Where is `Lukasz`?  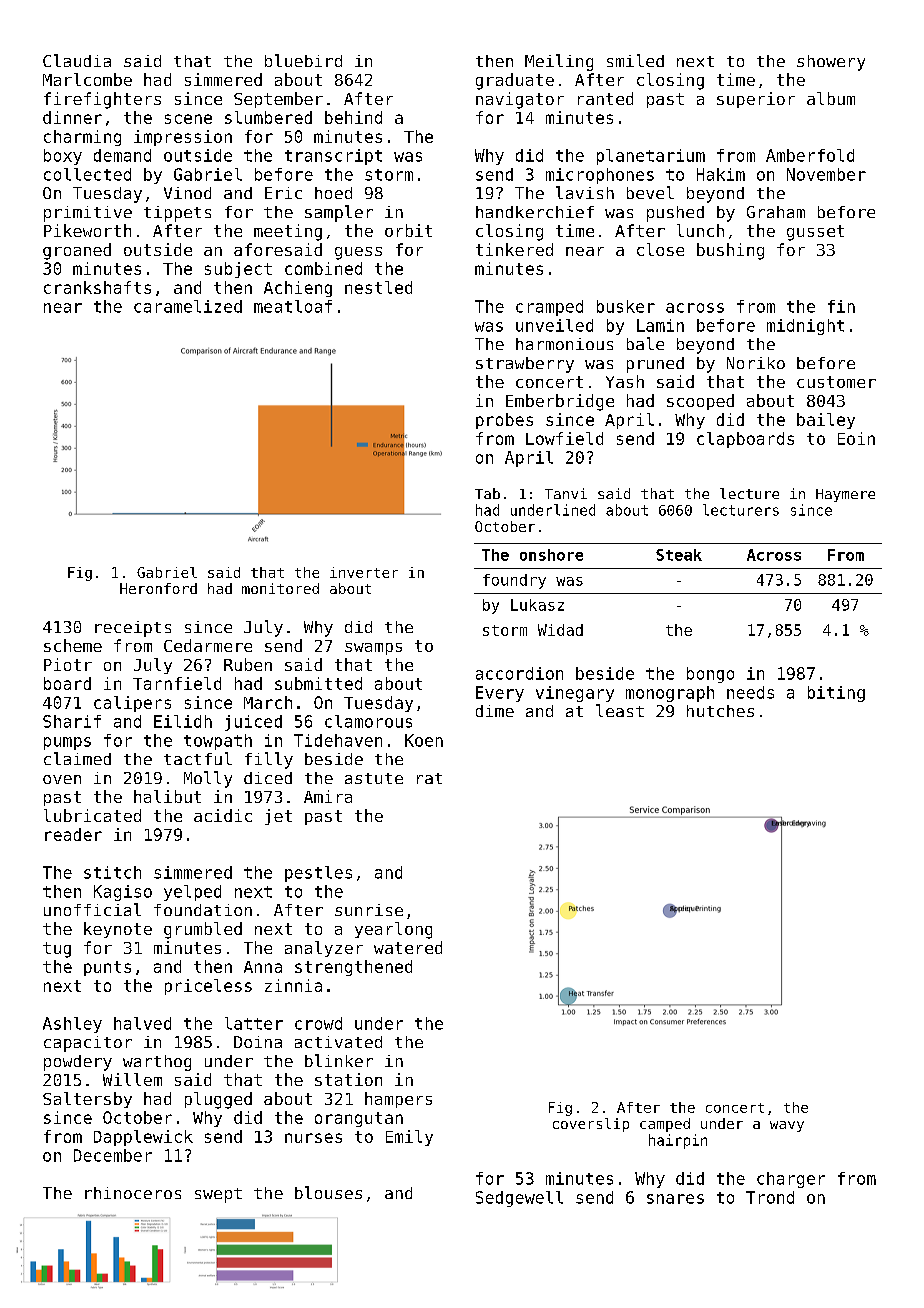
Lukasz is located at coordinates (537, 605).
